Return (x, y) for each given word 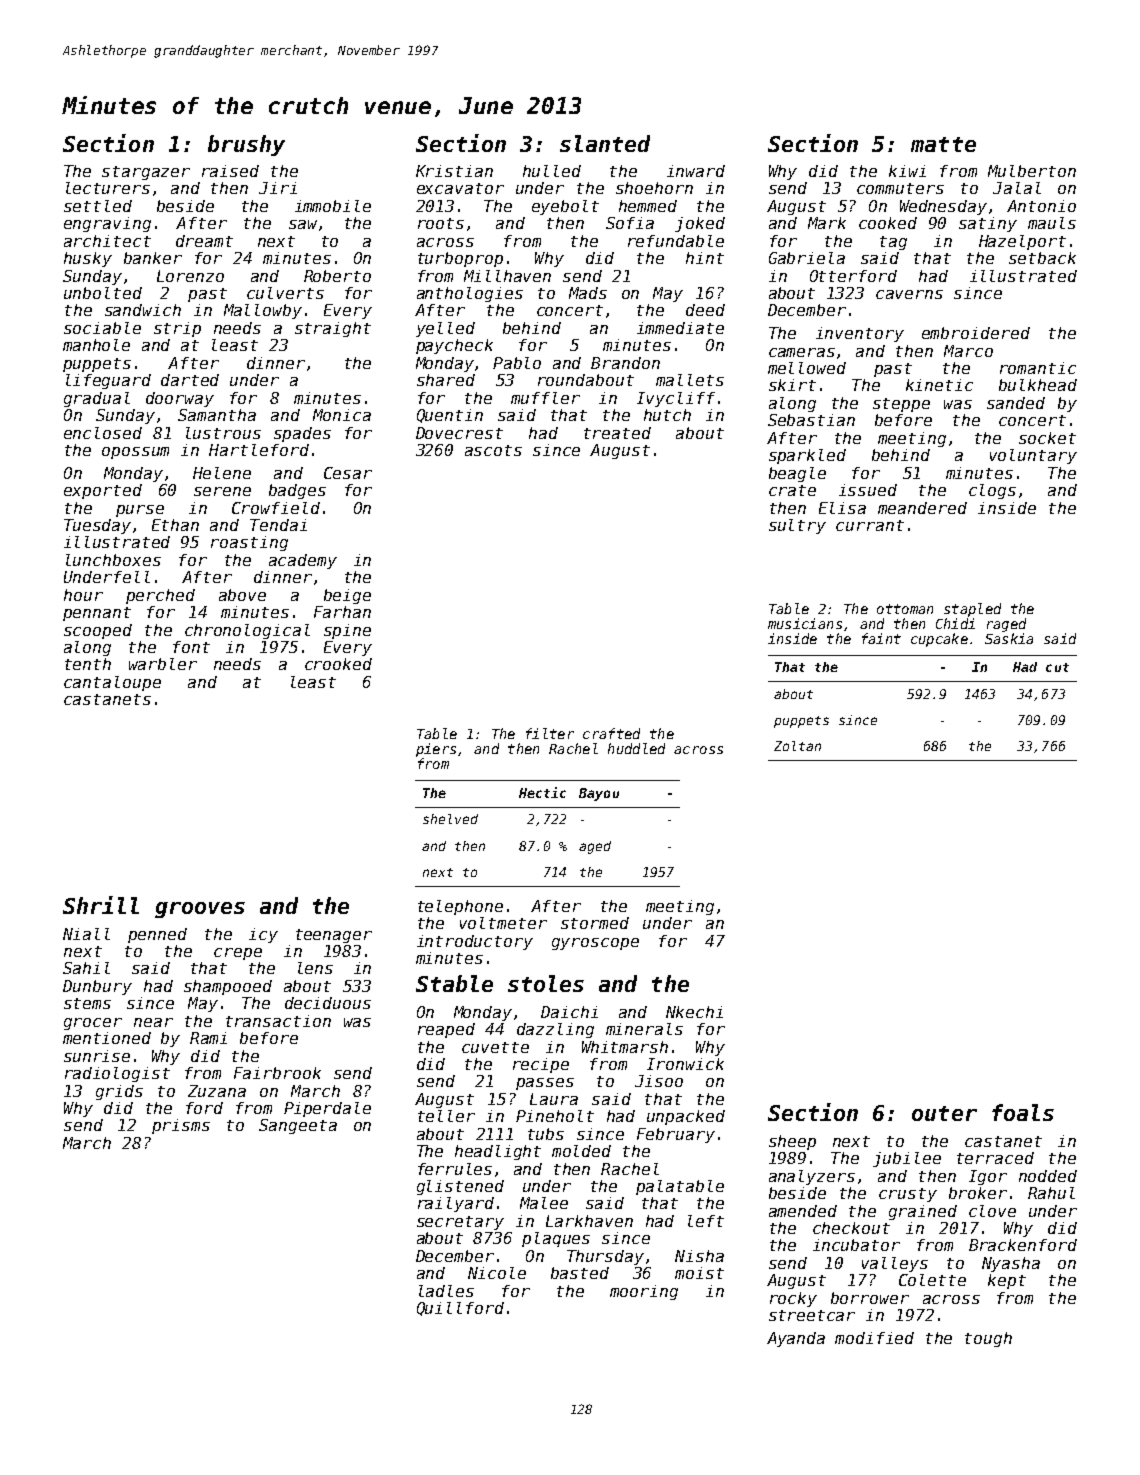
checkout (851, 1228)
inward (696, 171)
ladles (446, 1291)
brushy (246, 145)
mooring (644, 1292)
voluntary (1033, 456)
